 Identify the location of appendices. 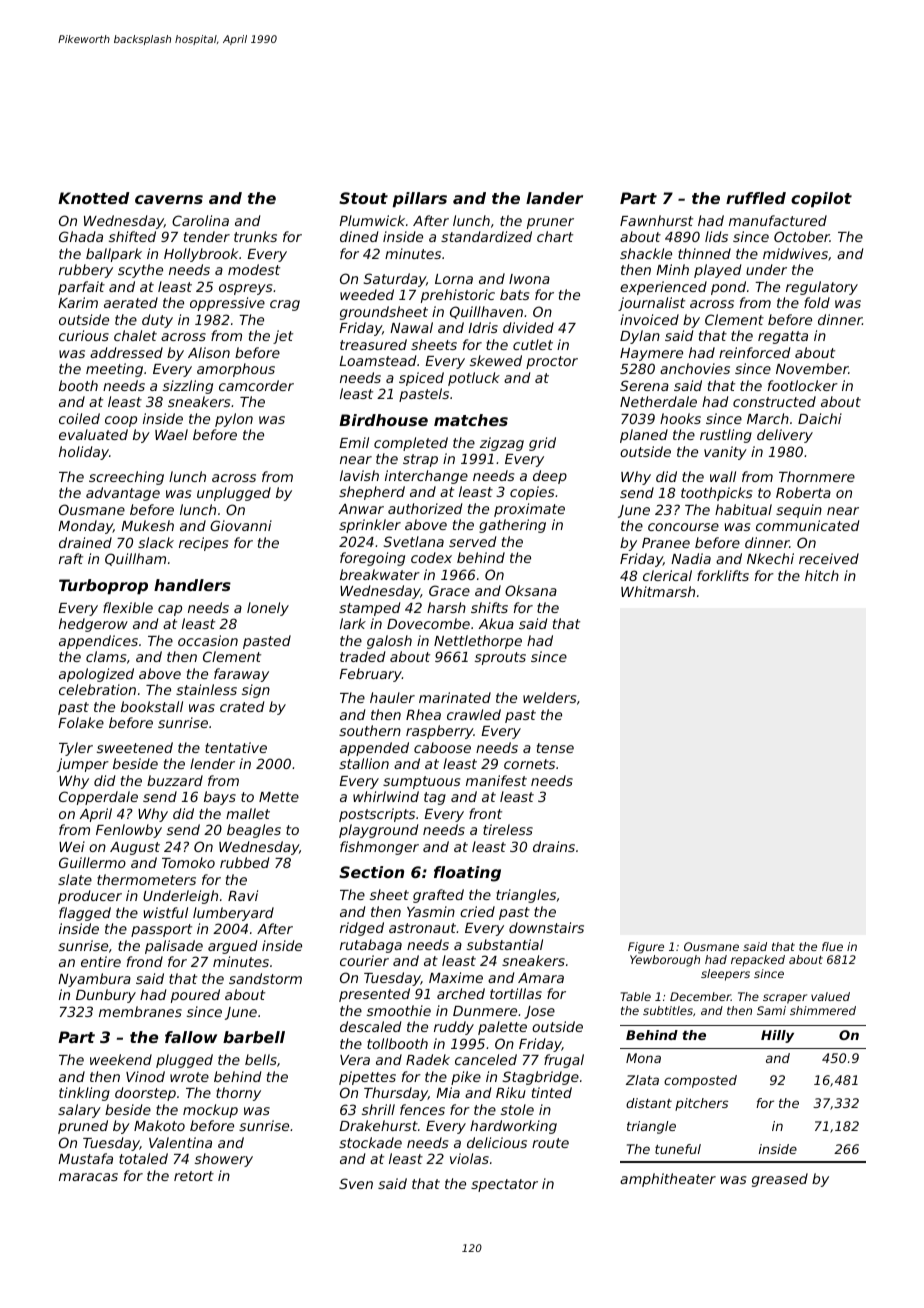
(98, 642).
